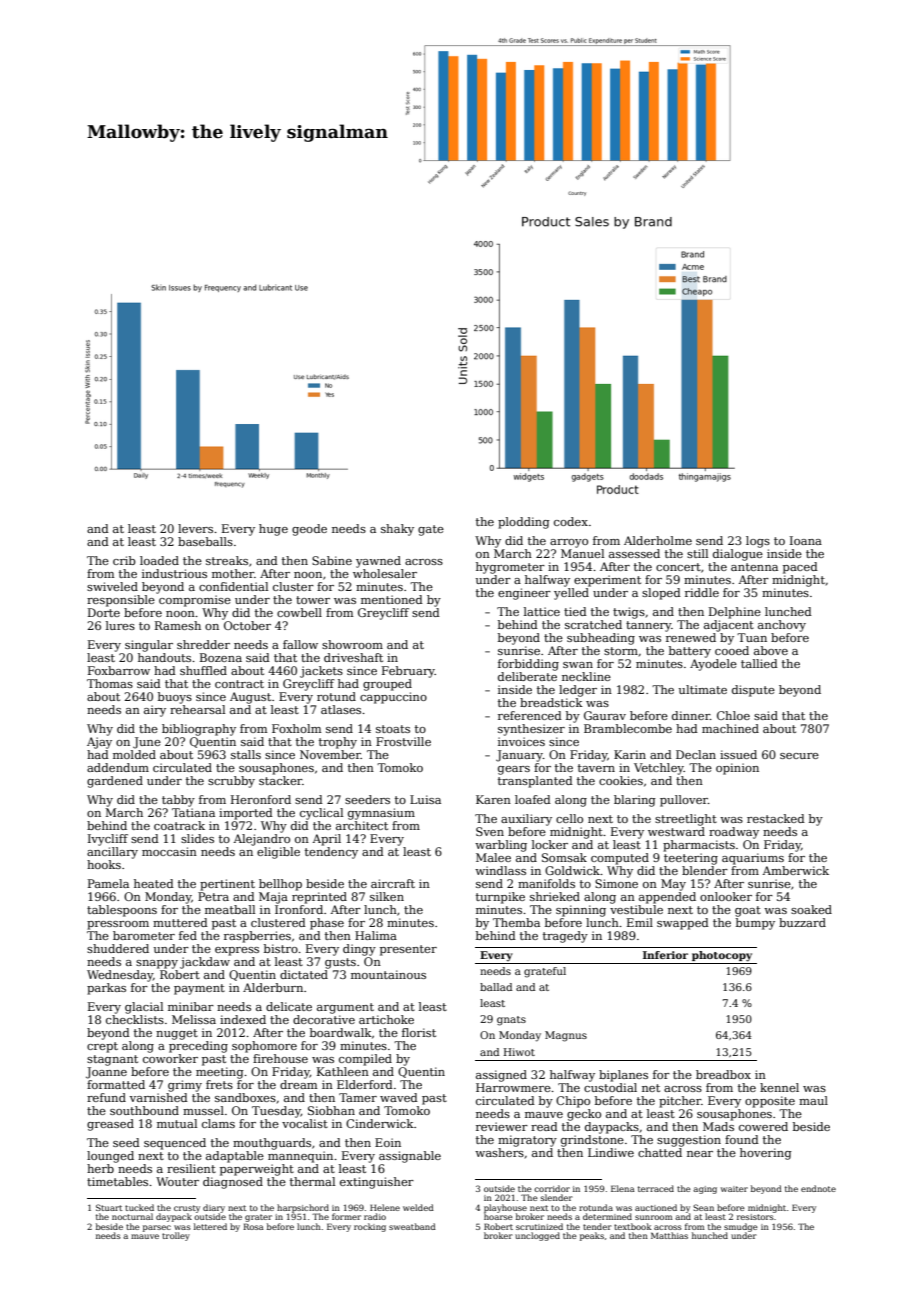  Describe the element at coordinates (659, 769) in the image. I see `Vetchley` at that location.
